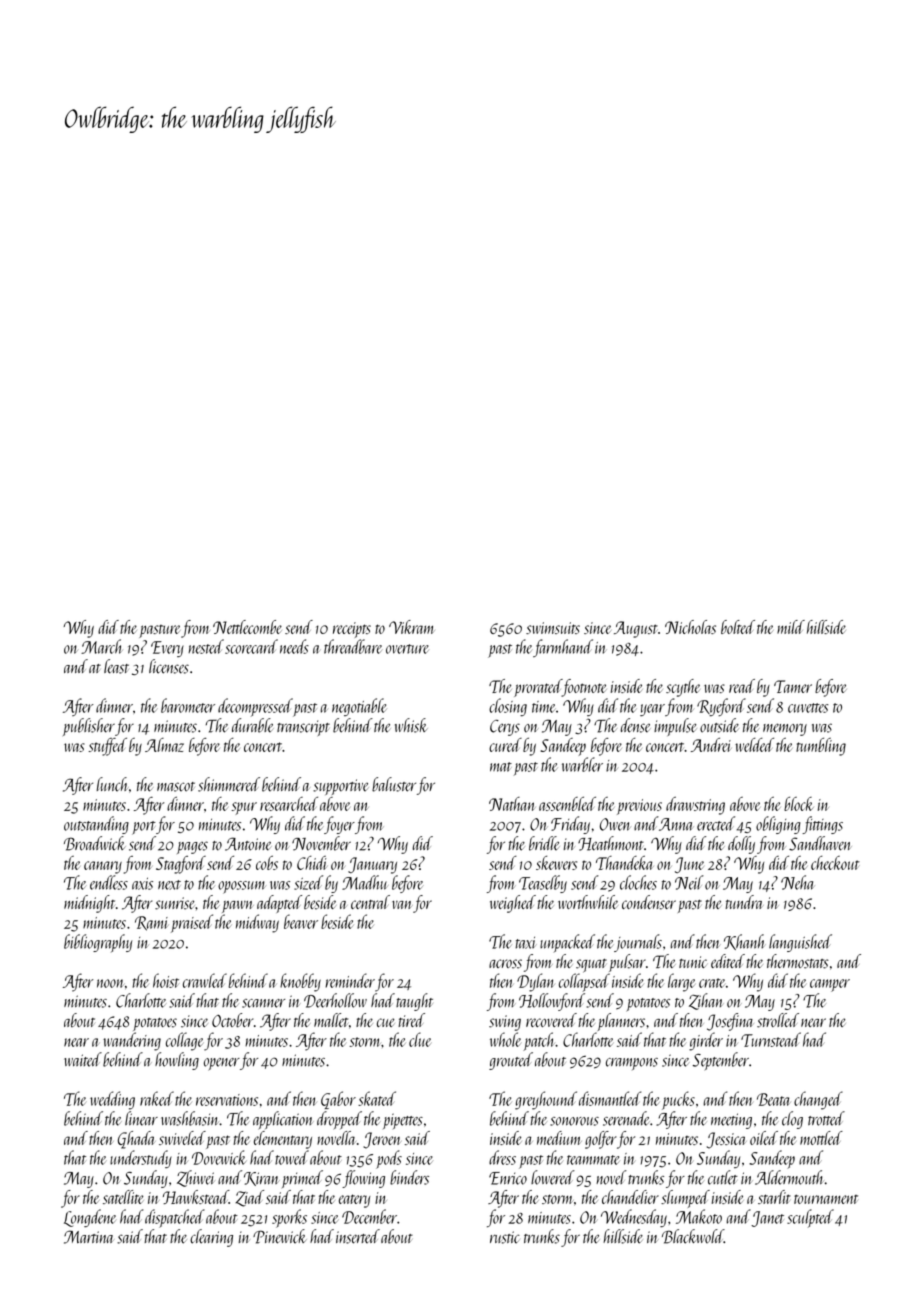  What do you see at coordinates (789, 1177) in the screenshot?
I see `Aldermouth` at bounding box center [789, 1177].
